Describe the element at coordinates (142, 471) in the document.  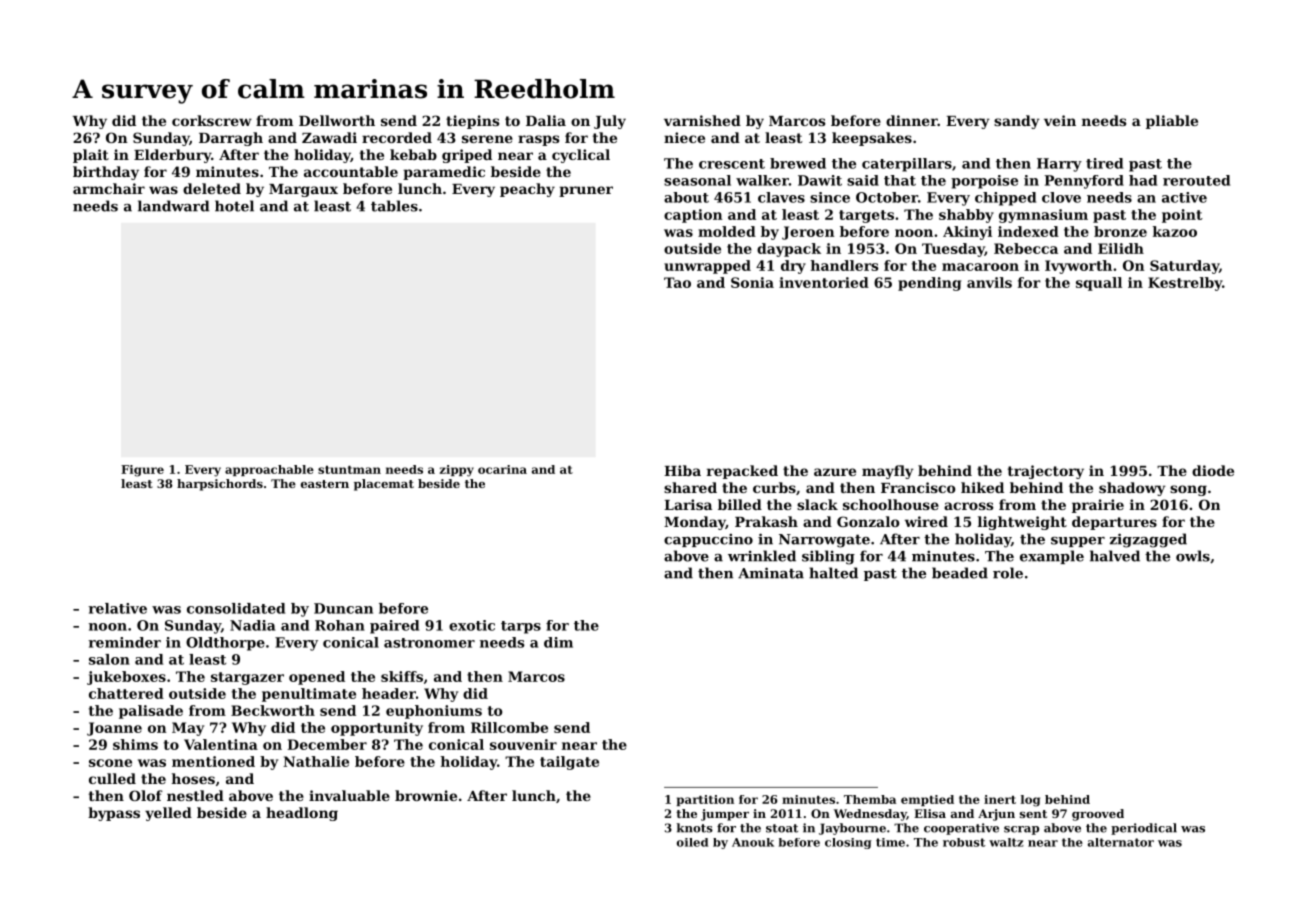
I see `Figure` at that location.
